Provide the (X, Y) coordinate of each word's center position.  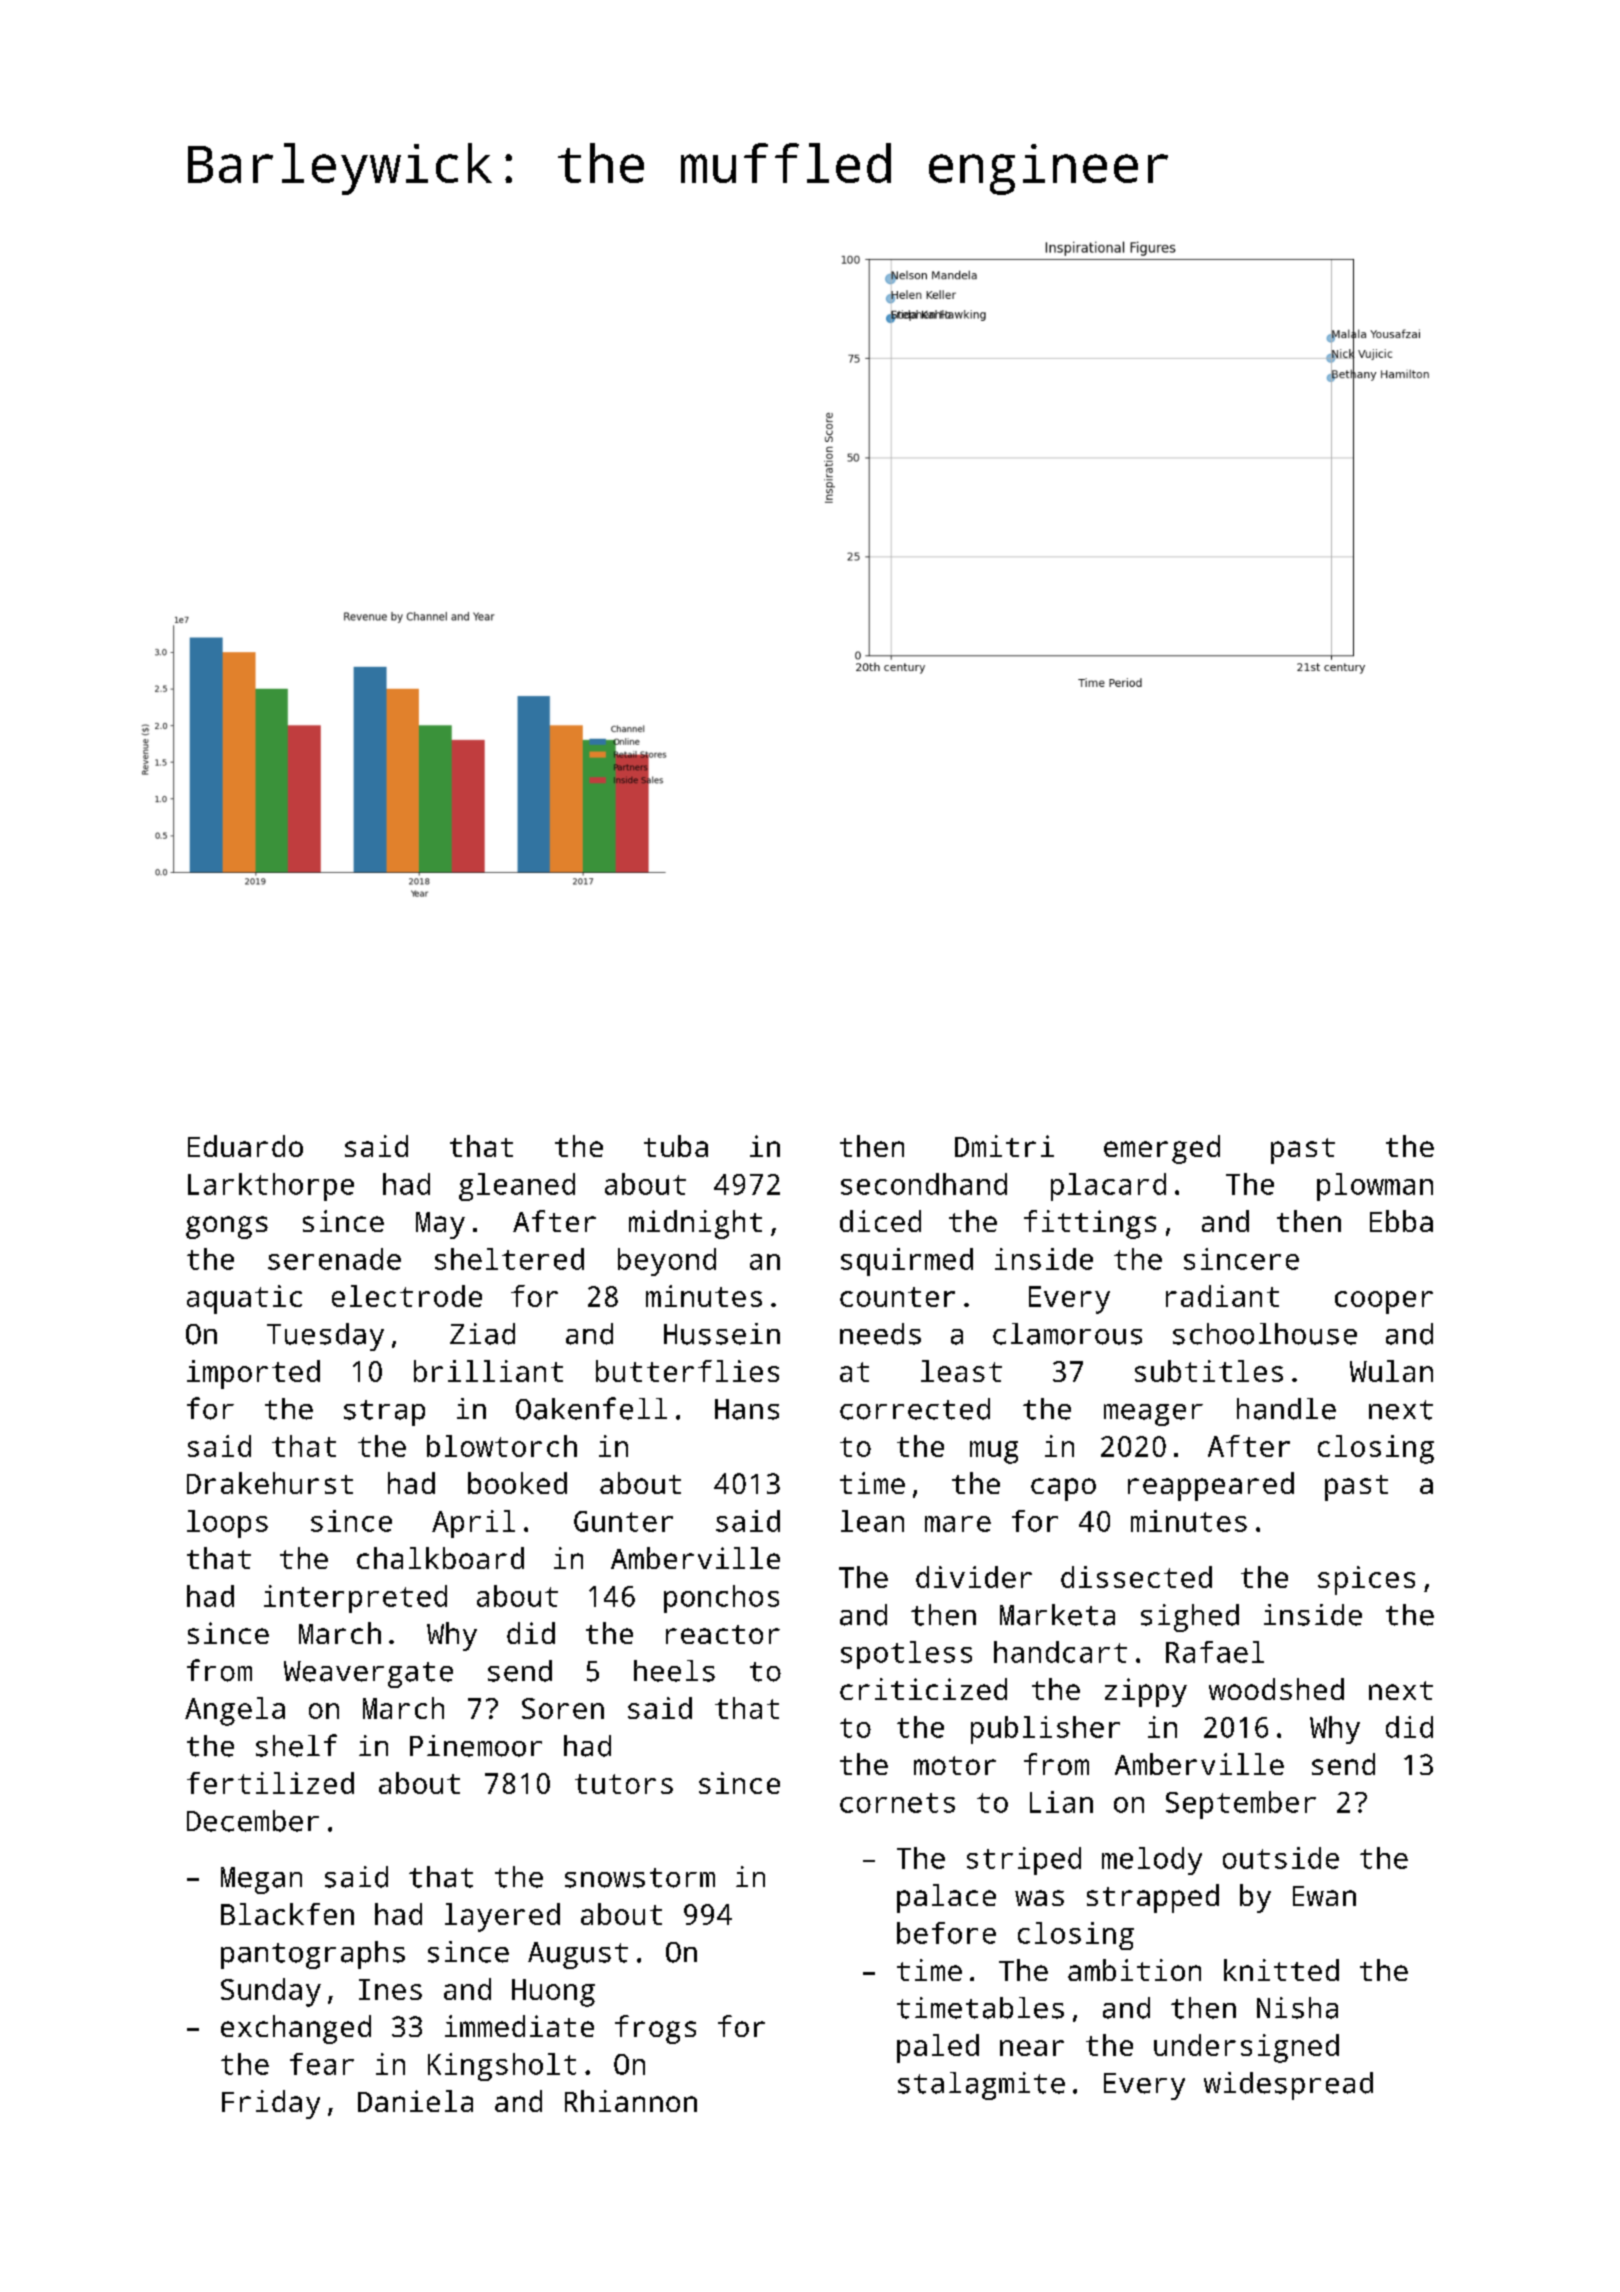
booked (517, 1483)
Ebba (1401, 1221)
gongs (227, 1227)
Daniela (415, 2101)
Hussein (722, 1334)
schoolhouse (1265, 1334)
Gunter (623, 1521)
